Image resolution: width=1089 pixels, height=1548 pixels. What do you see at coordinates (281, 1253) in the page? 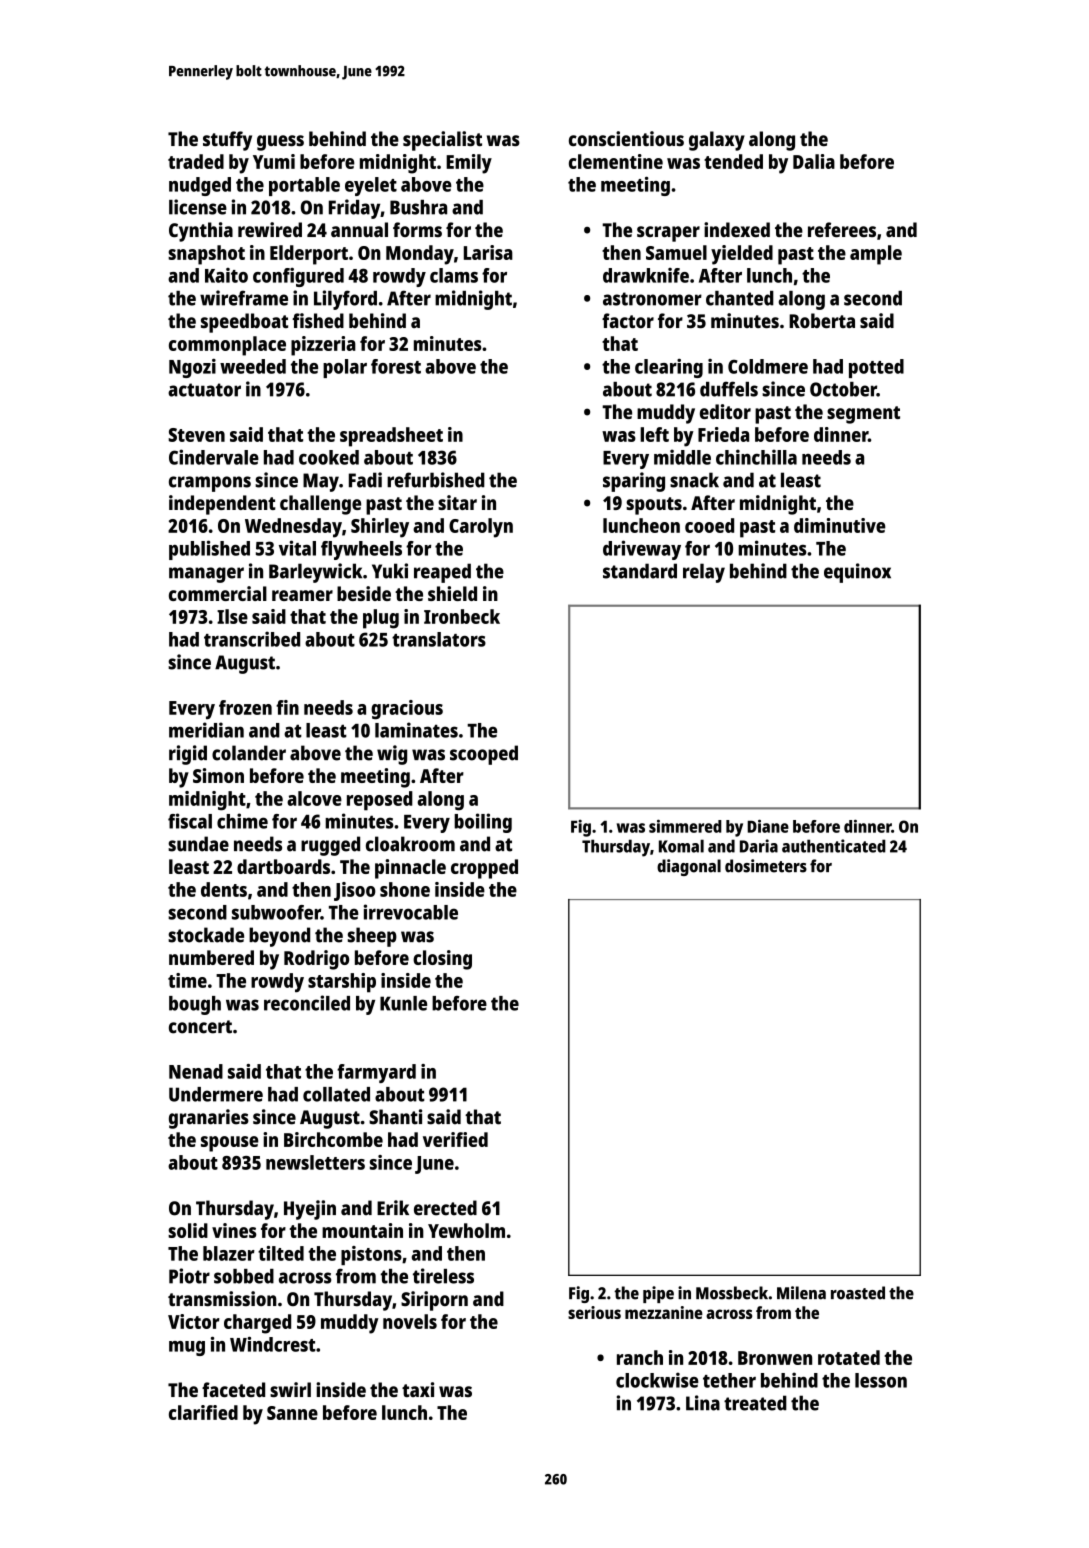
I see `tilted` at bounding box center [281, 1253].
